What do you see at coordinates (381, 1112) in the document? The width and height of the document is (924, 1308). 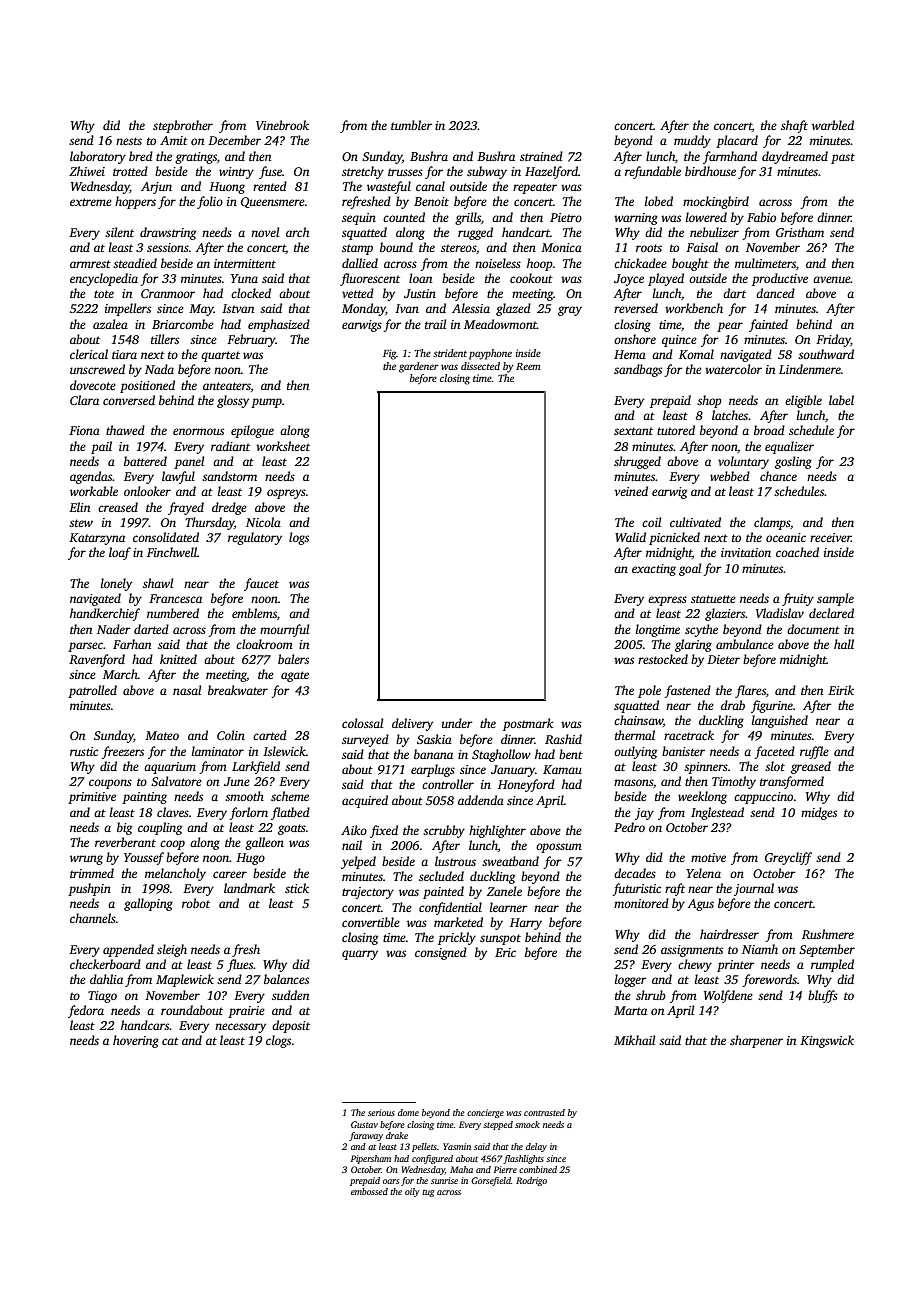 I see `serious` at bounding box center [381, 1112].
